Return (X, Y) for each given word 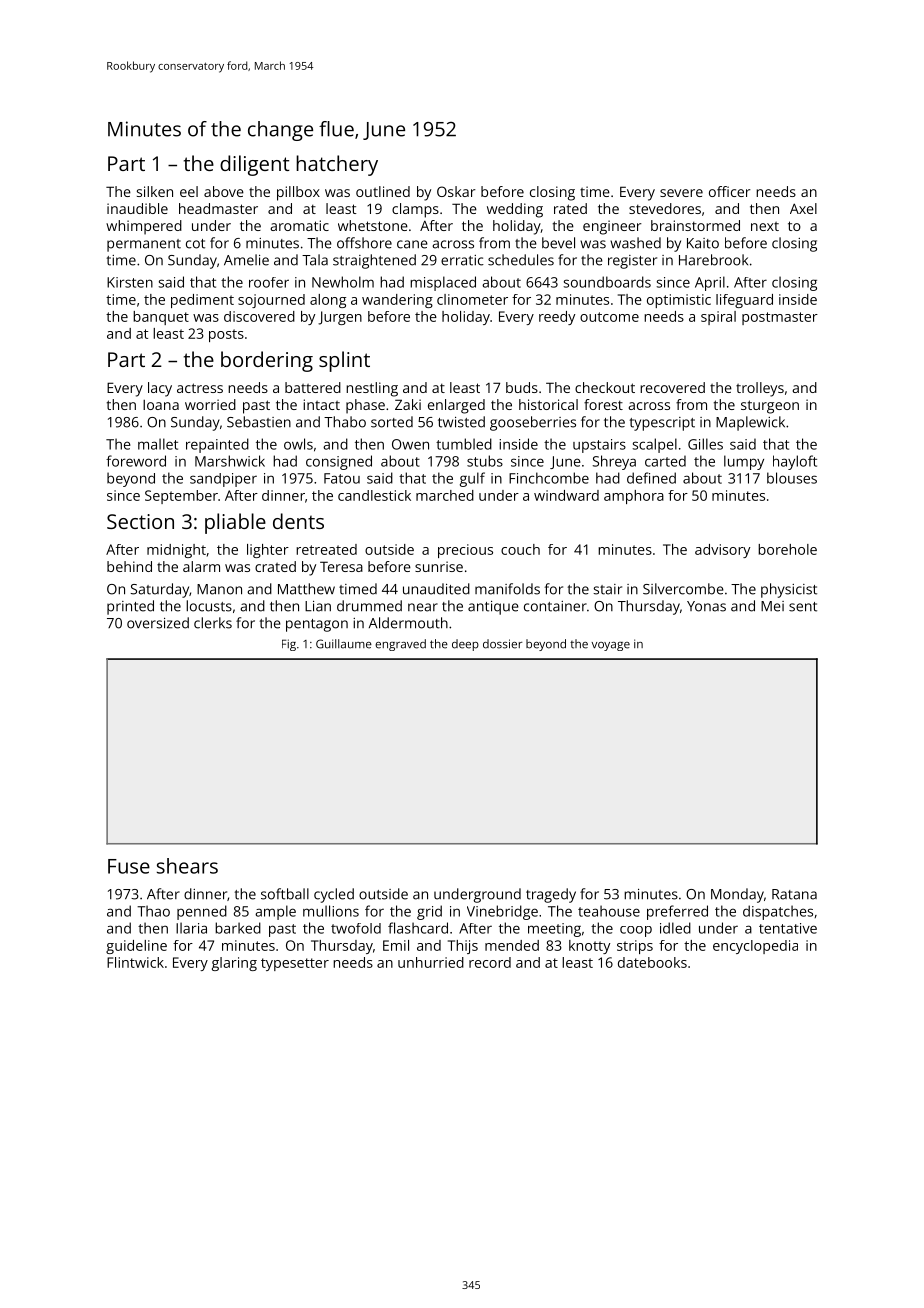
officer (730, 191)
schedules (521, 260)
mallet (158, 444)
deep (465, 645)
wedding (515, 210)
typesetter (295, 964)
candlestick (374, 495)
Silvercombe (683, 589)
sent (803, 607)
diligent (255, 165)
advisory (722, 551)
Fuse (129, 866)
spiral (718, 318)
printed (130, 607)
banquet (161, 318)
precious (465, 551)
